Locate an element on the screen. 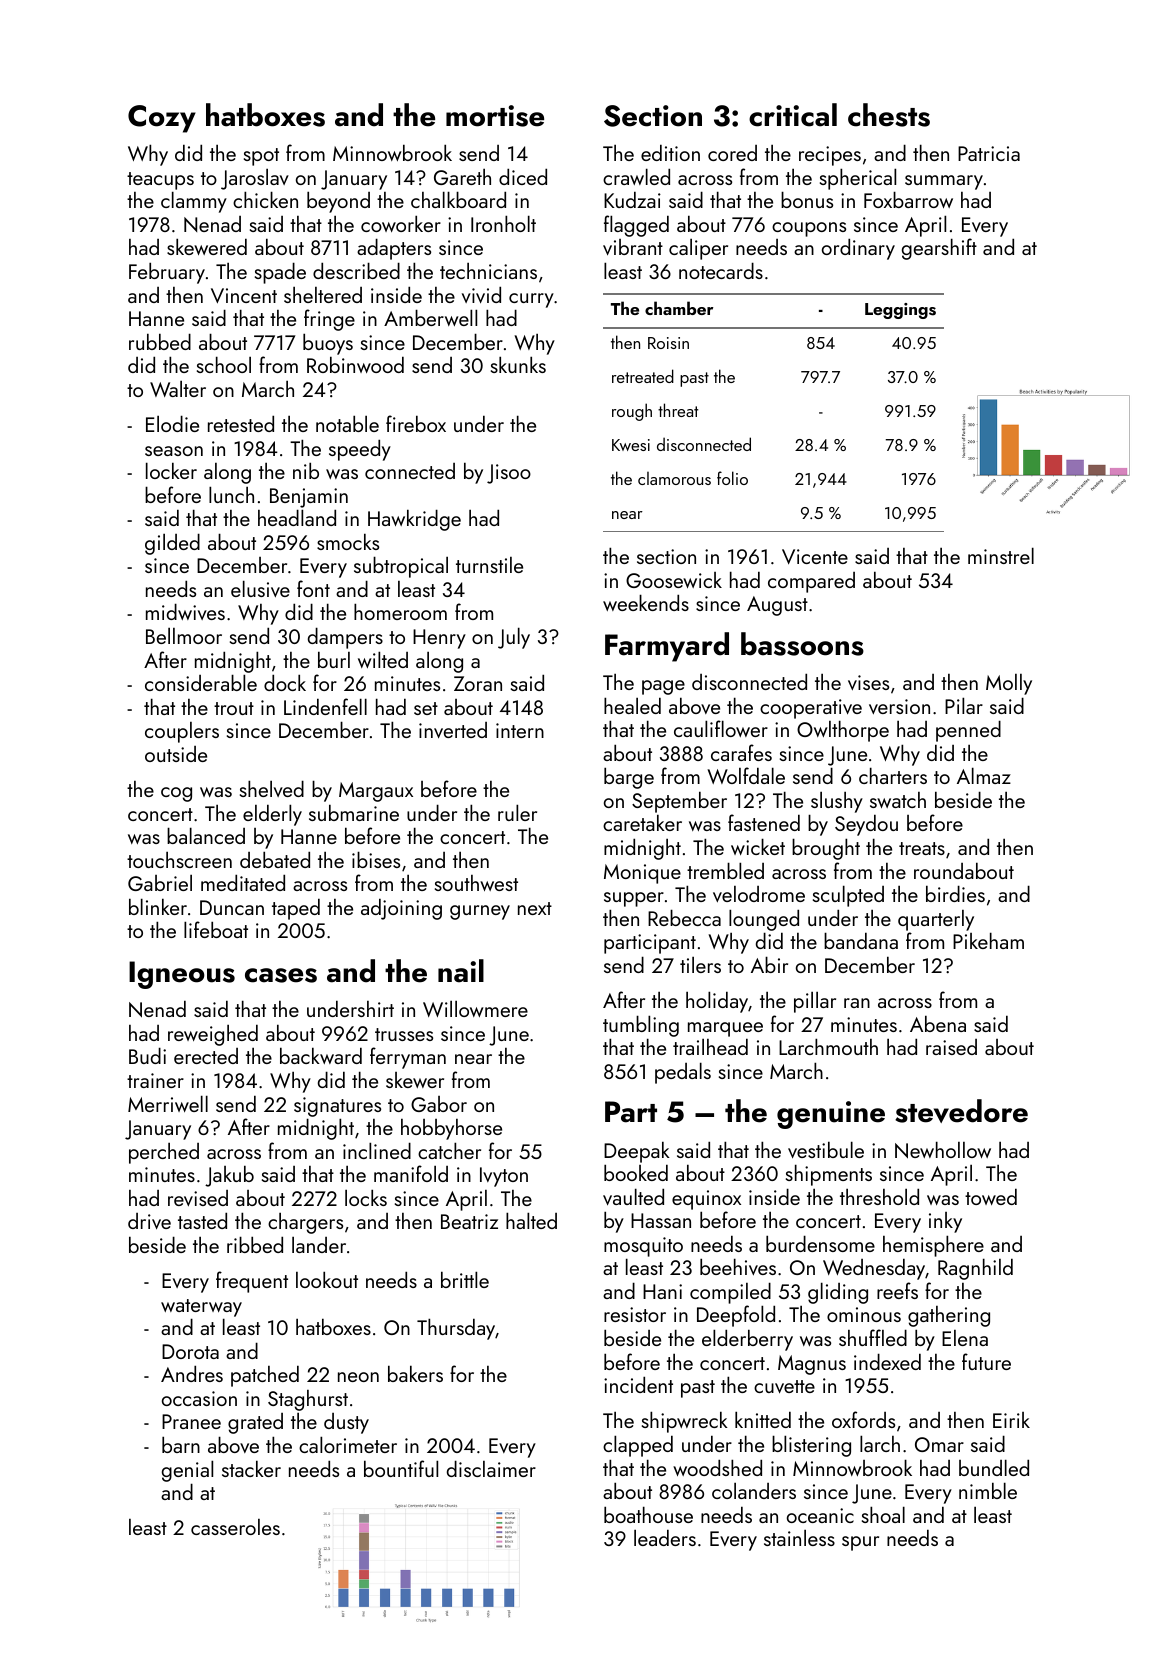 The image size is (1165, 1654). Patricia is located at coordinates (989, 153).
